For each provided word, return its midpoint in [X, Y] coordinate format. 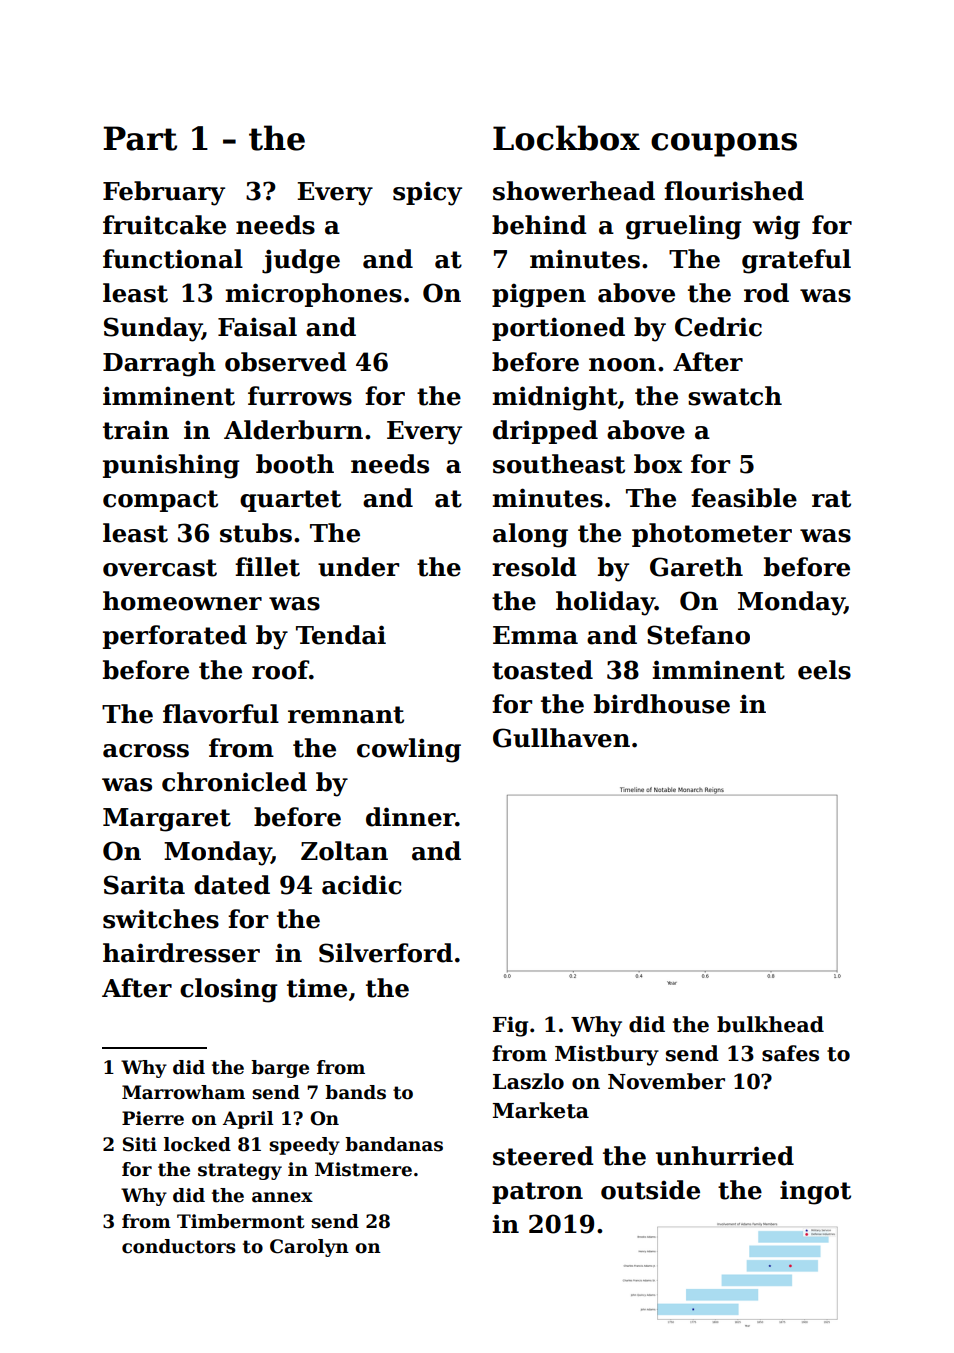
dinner [410, 817]
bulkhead [770, 1024]
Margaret [167, 820]
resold [534, 567]
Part [140, 138]
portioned [558, 329]
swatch [735, 396]
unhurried [725, 1156]
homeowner [182, 601]
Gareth [696, 567]
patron [537, 1193]
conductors [179, 1246]
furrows [300, 396]
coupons [724, 145]
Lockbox [566, 138]
